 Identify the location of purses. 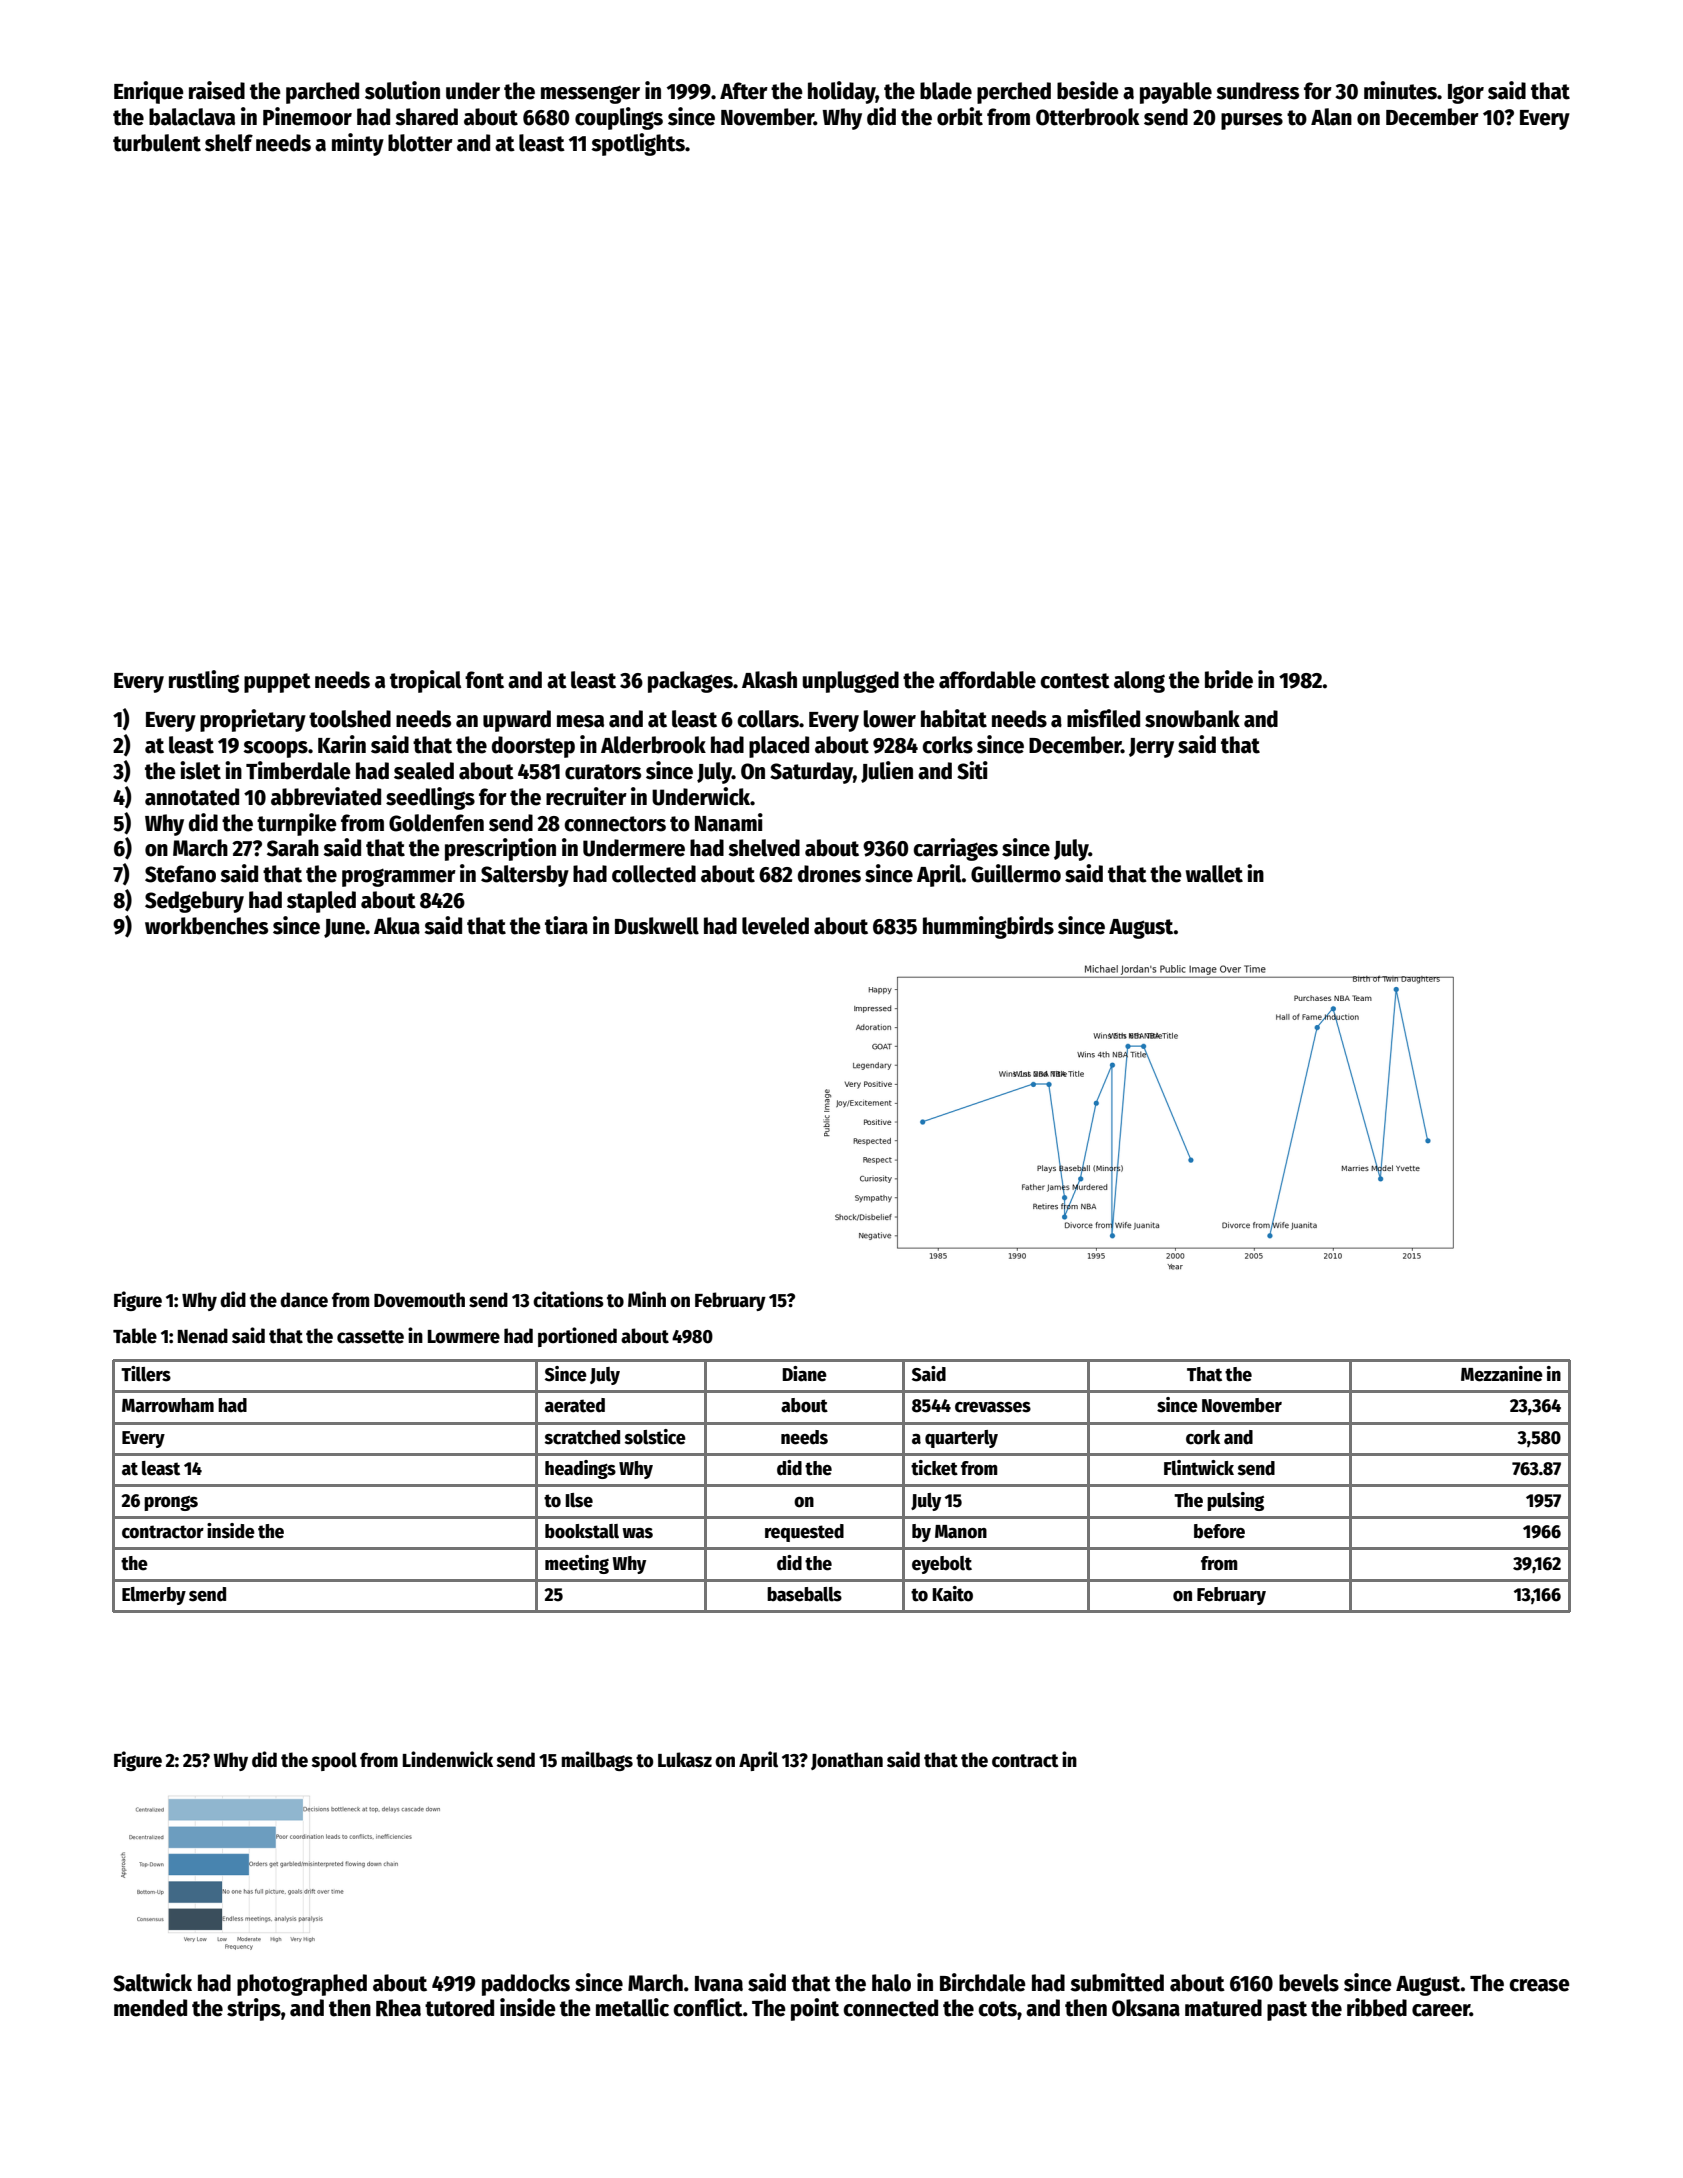
(1252, 121).
